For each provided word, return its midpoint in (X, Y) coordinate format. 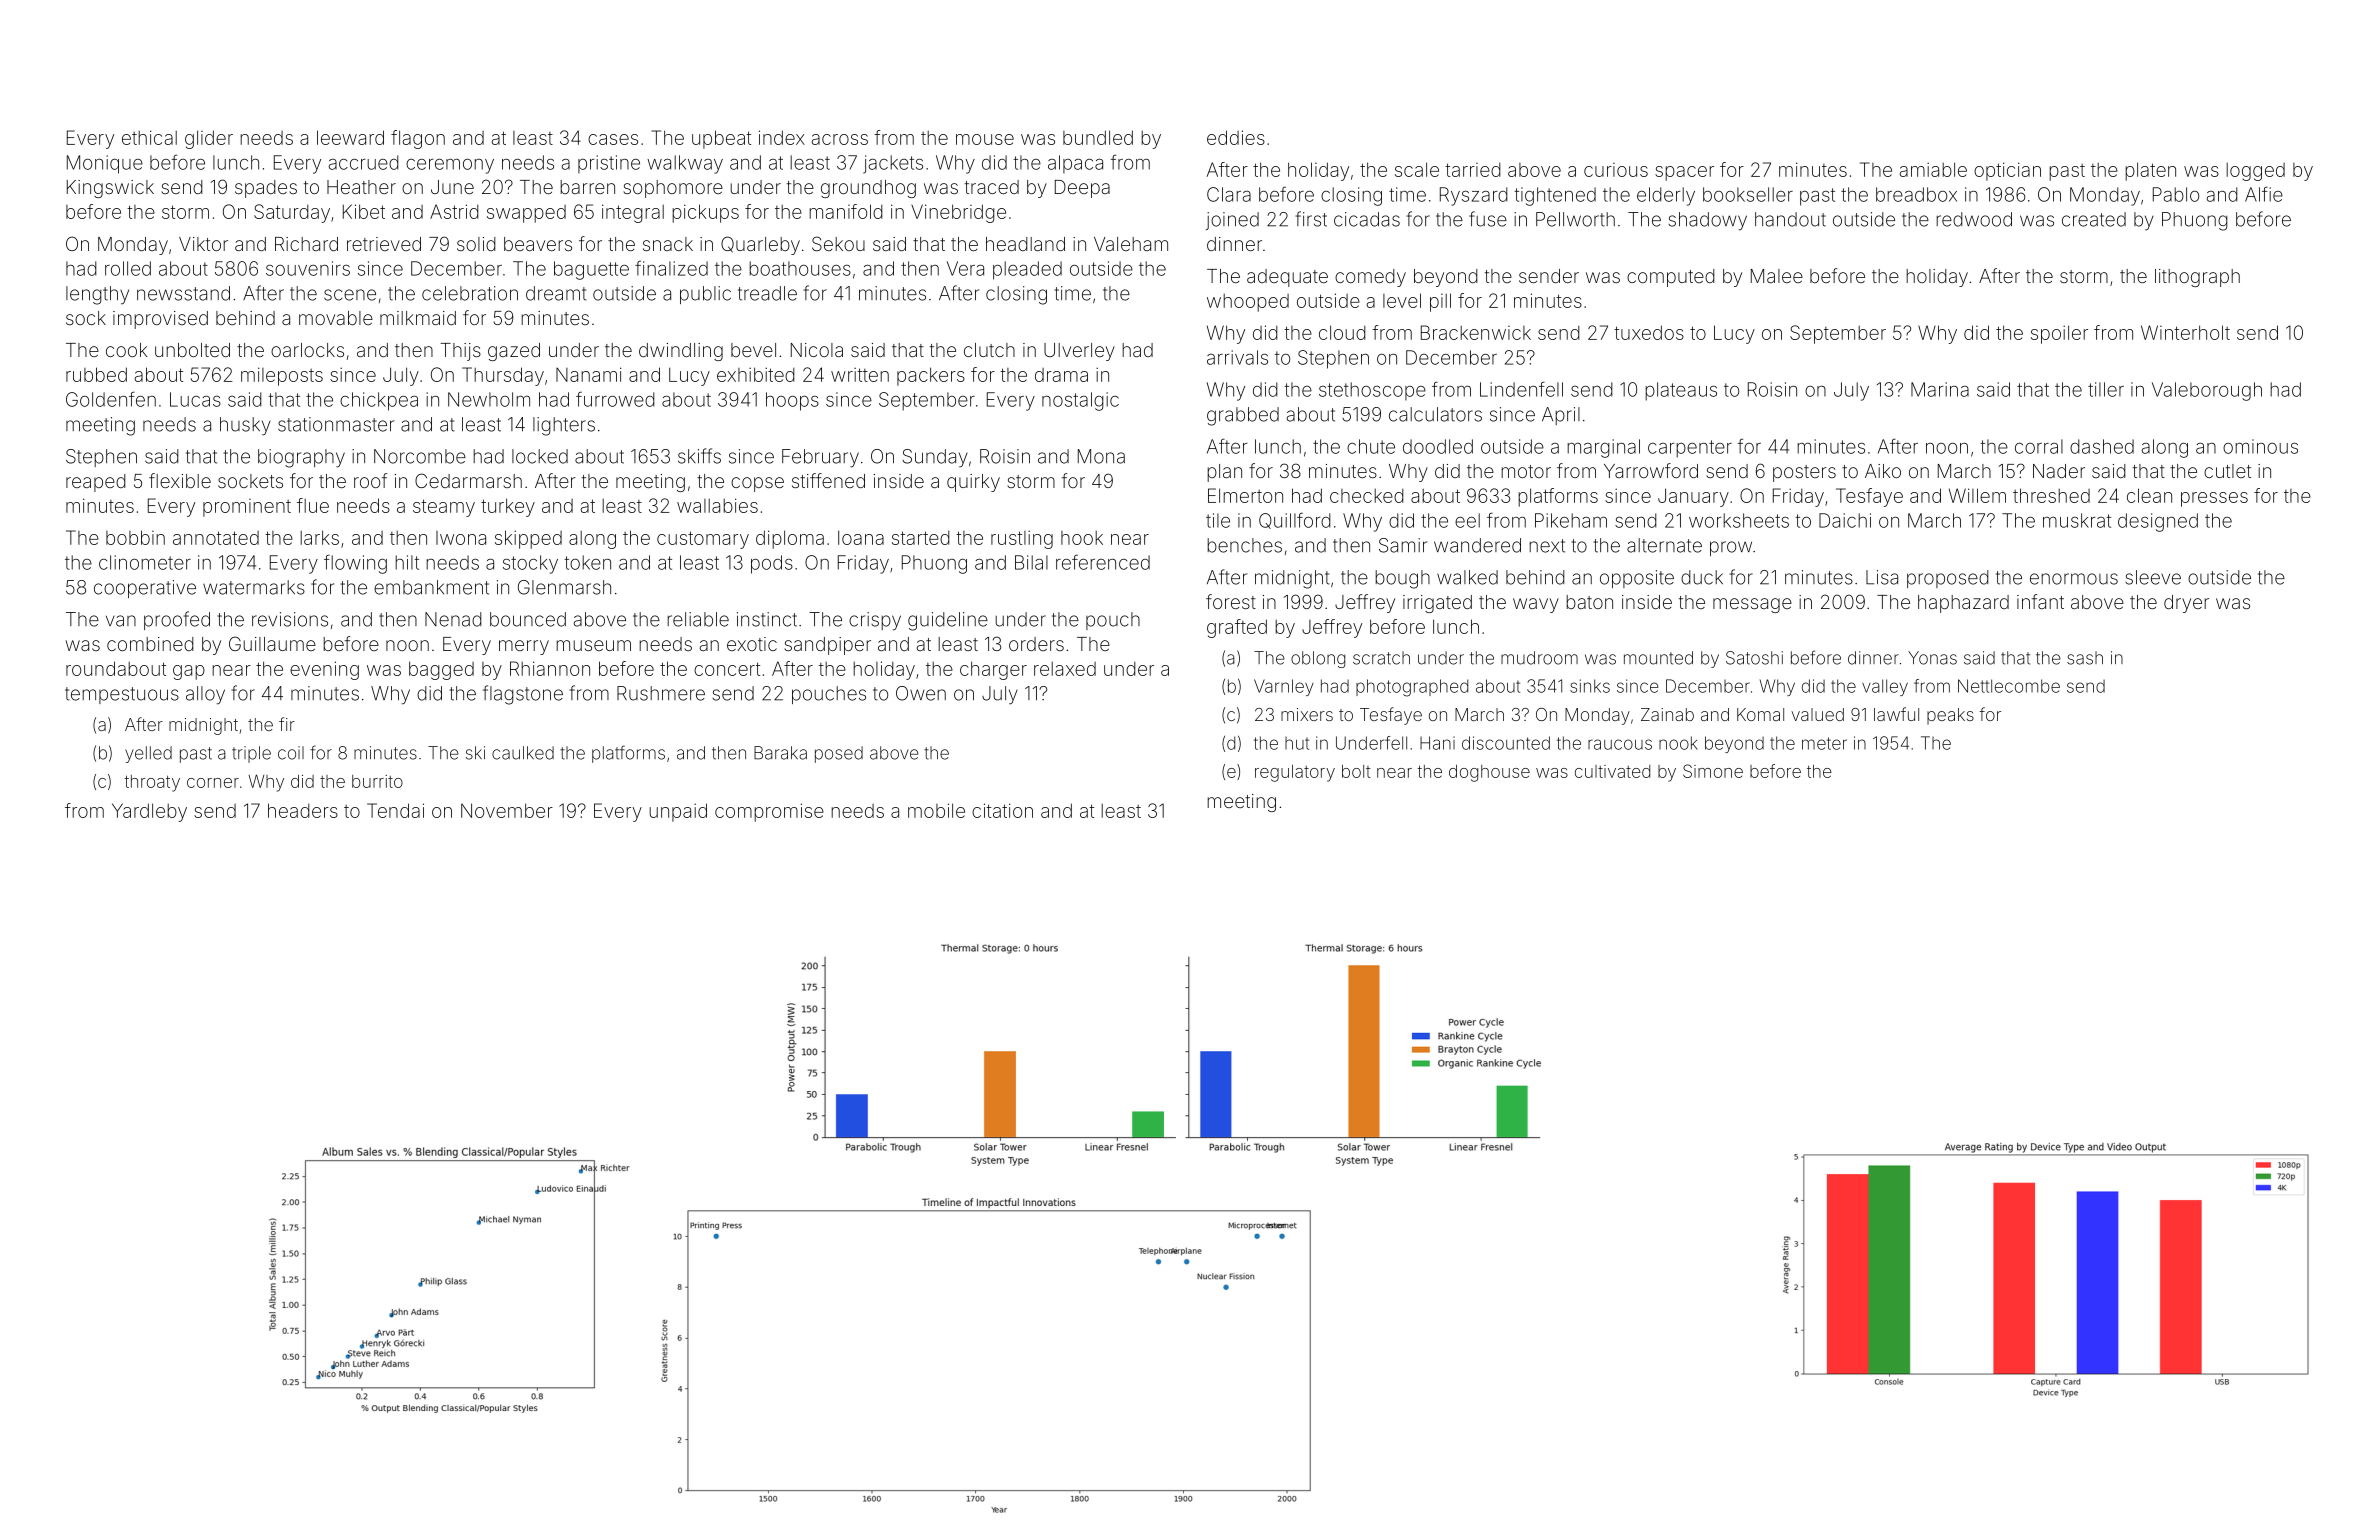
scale (1417, 169)
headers (303, 810)
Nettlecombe (2009, 686)
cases (613, 139)
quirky (973, 483)
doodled (1438, 446)
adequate (1287, 278)
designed (2158, 522)
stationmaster (336, 424)
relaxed (1065, 669)
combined (150, 644)
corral (2039, 446)
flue (313, 505)
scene (350, 295)
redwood (1974, 219)
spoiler (2059, 334)
